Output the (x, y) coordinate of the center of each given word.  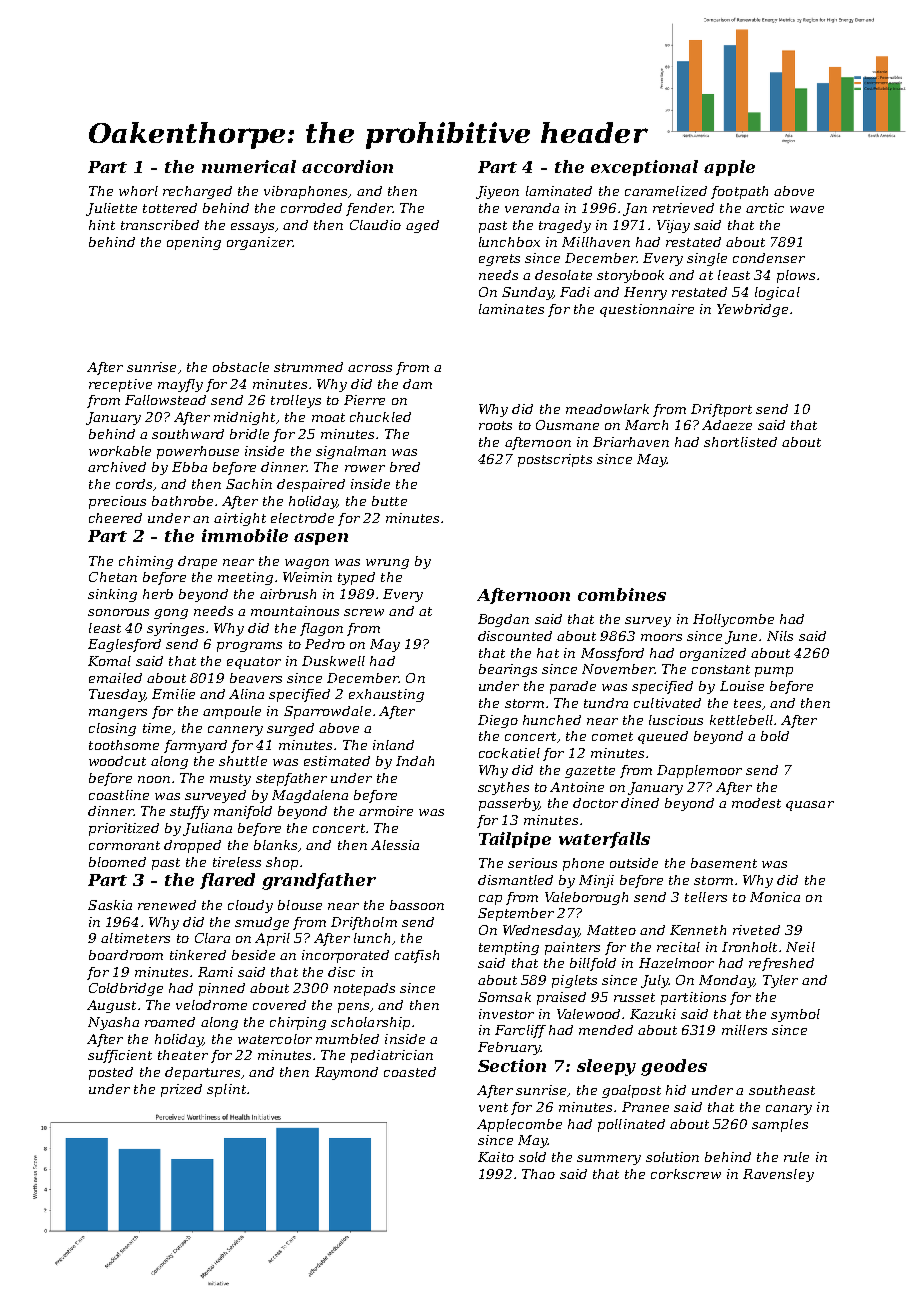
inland (393, 745)
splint (226, 1090)
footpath (739, 192)
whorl (138, 191)
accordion (347, 166)
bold (775, 736)
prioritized (124, 829)
